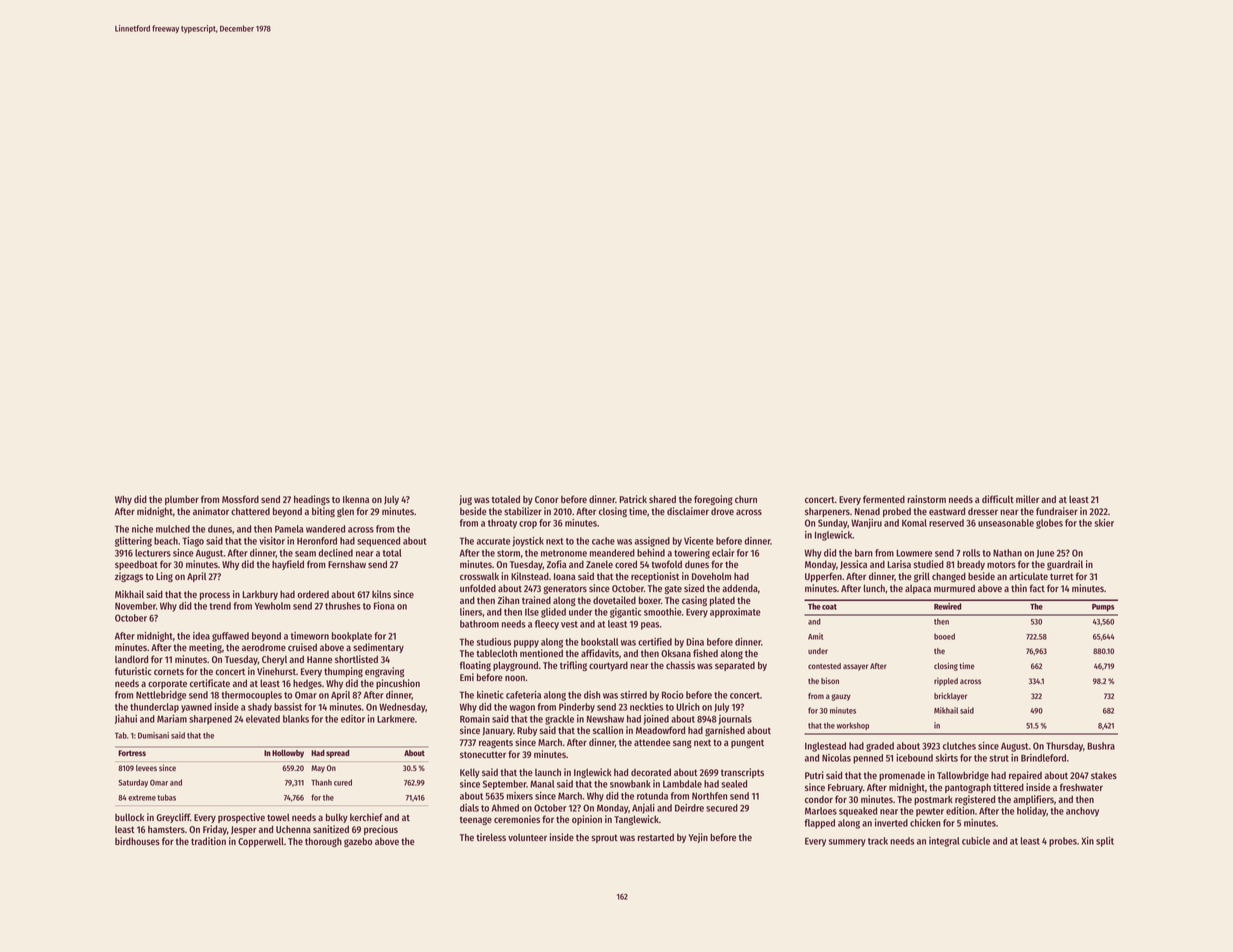 The width and height of the page is (1233, 952). I want to click on approximate, so click(735, 613).
